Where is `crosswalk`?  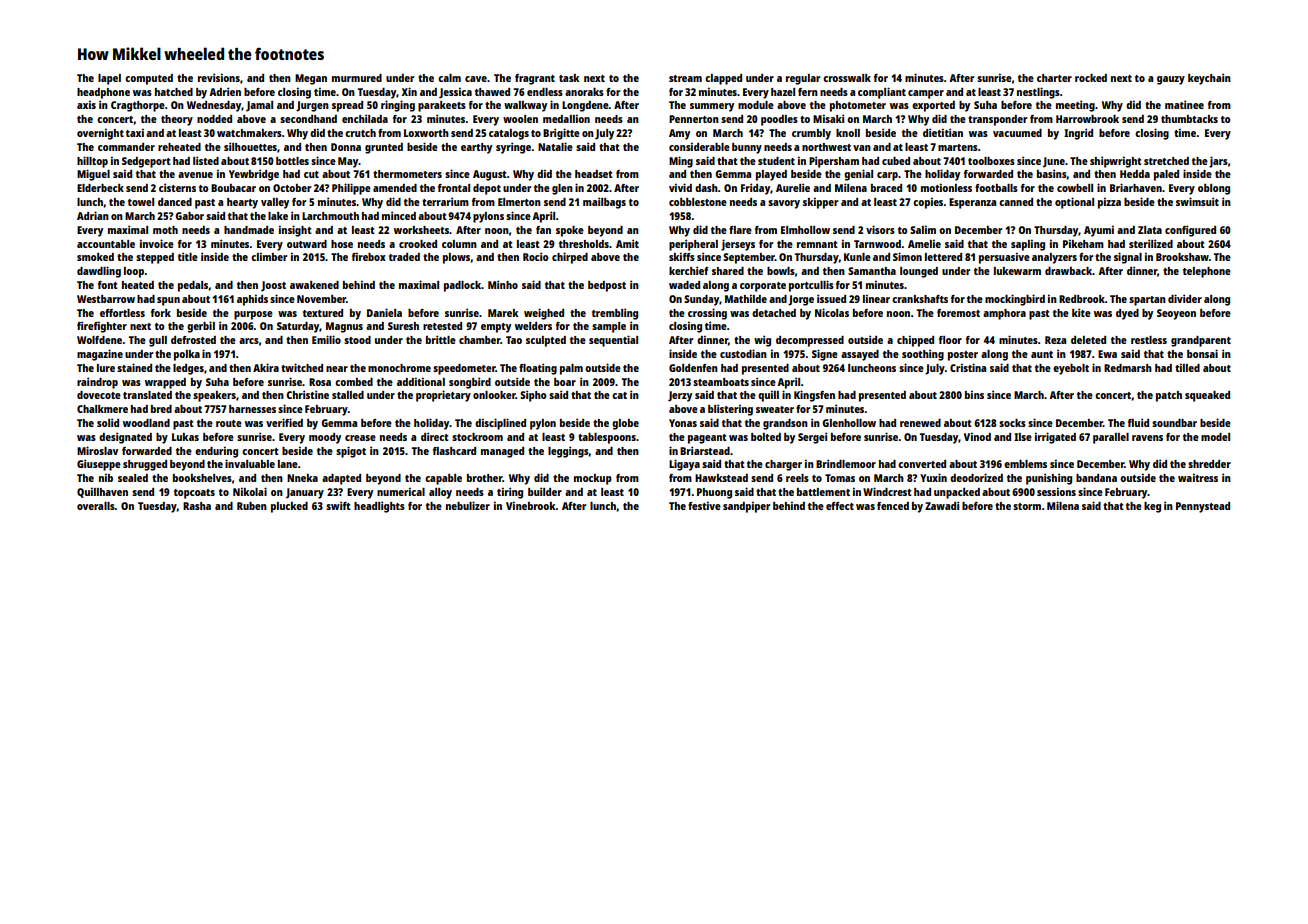
crosswalk is located at coordinates (847, 78).
